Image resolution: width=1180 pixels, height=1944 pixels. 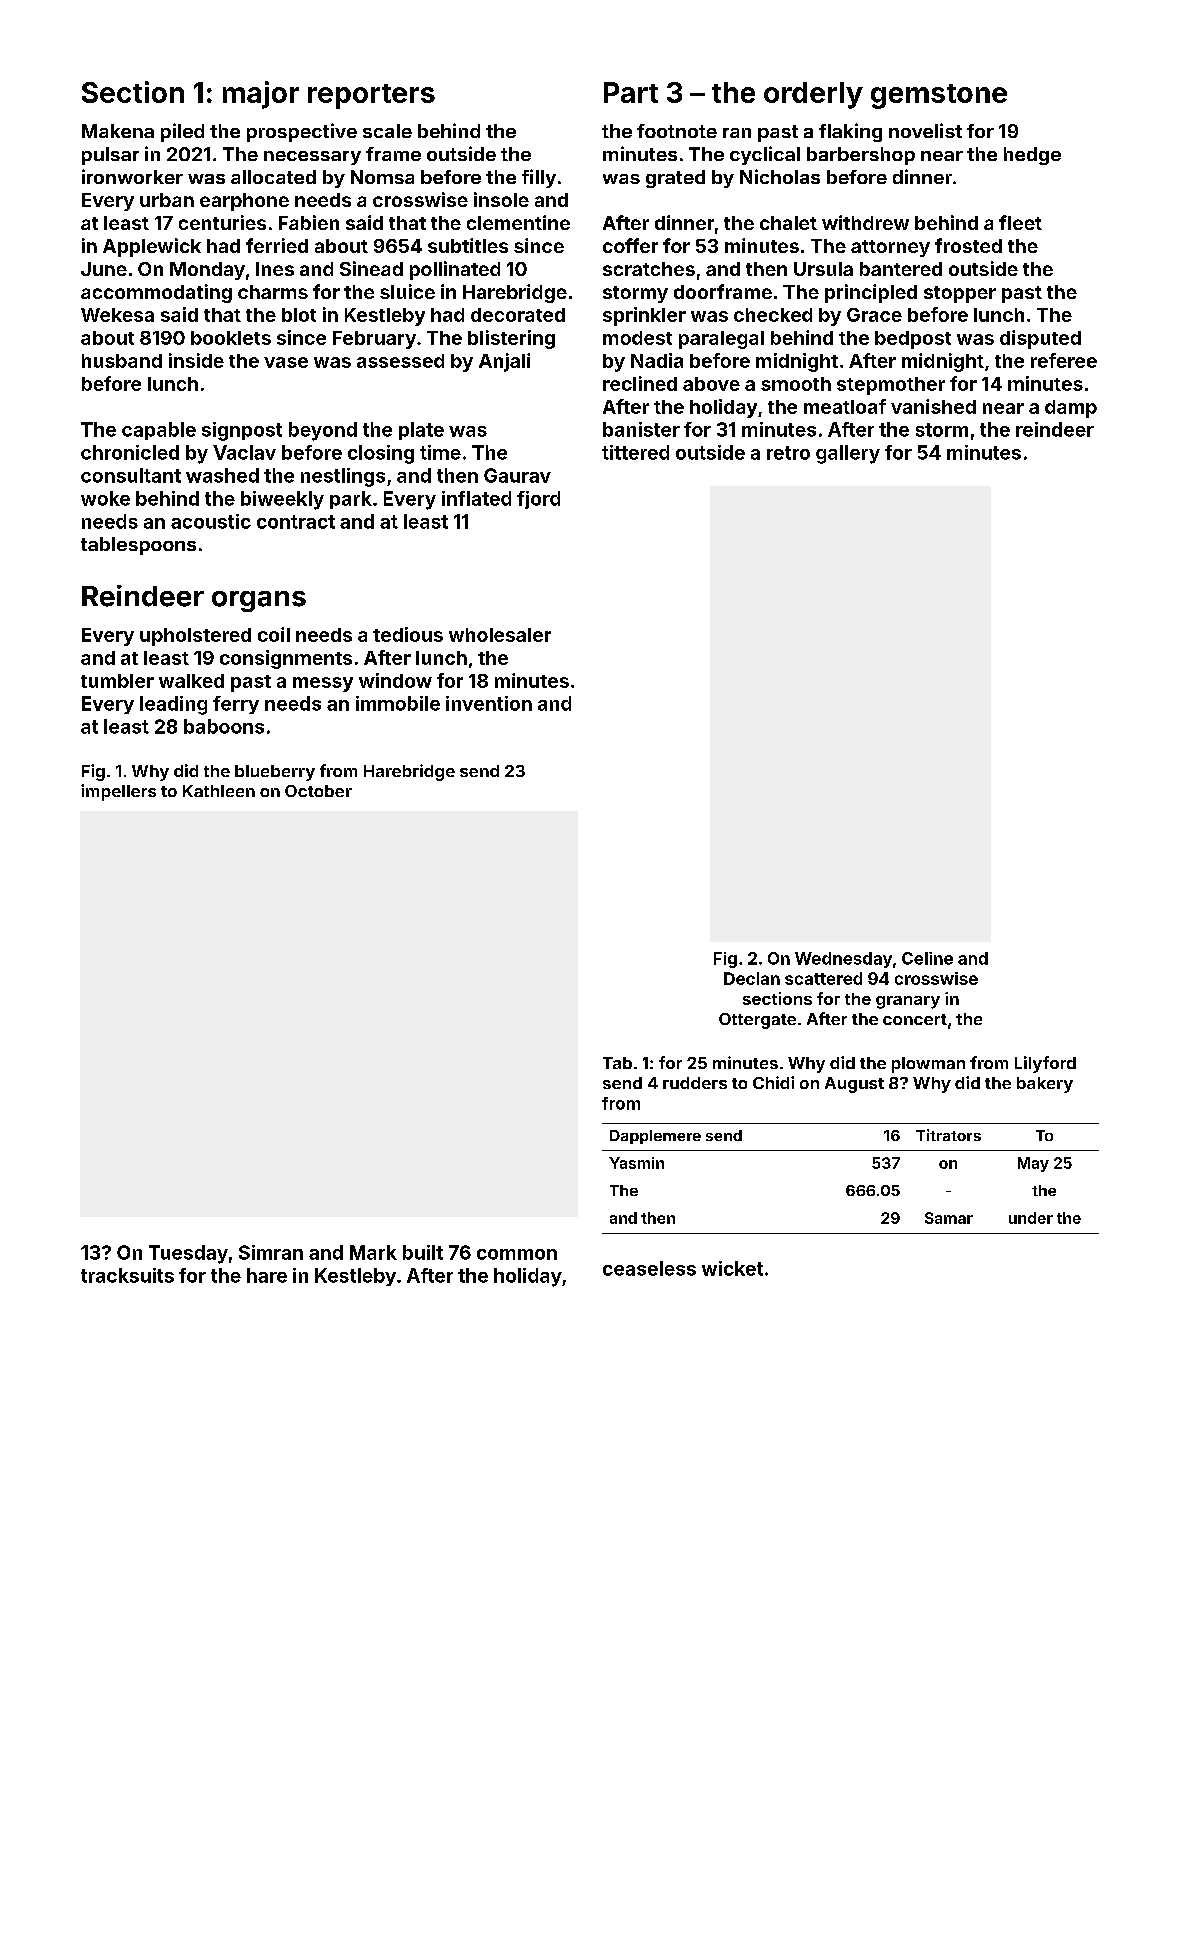 What do you see at coordinates (122, 361) in the page?
I see `husband` at bounding box center [122, 361].
